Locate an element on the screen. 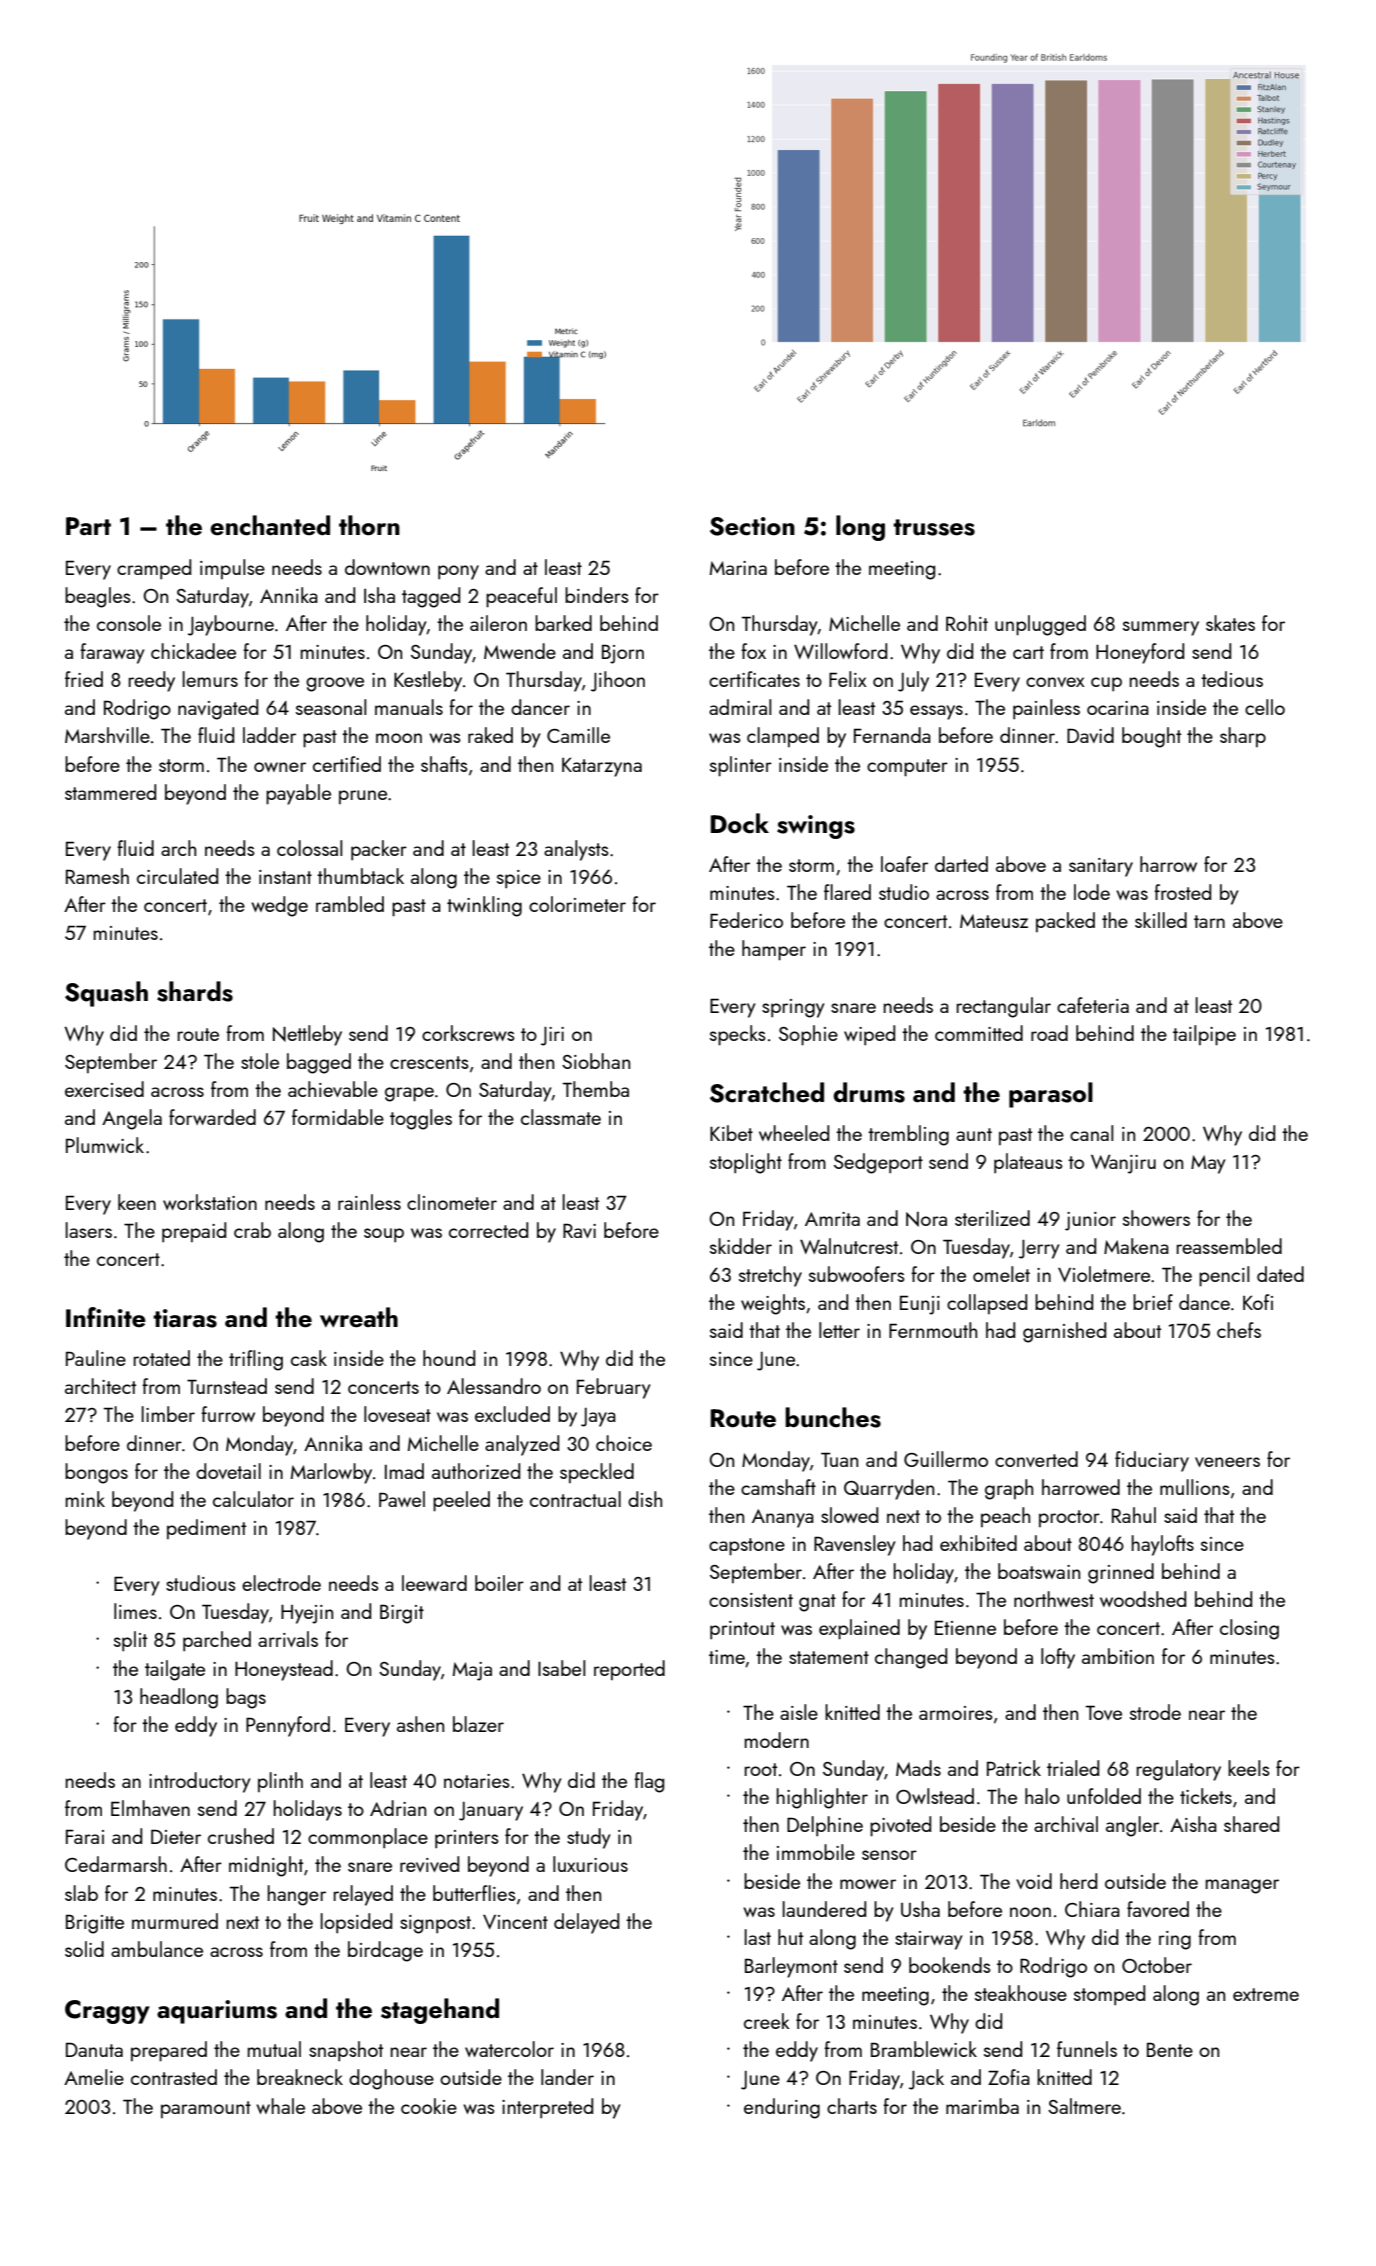 This screenshot has height=2266, width=1376. interpreted is located at coordinates (547, 2108).
